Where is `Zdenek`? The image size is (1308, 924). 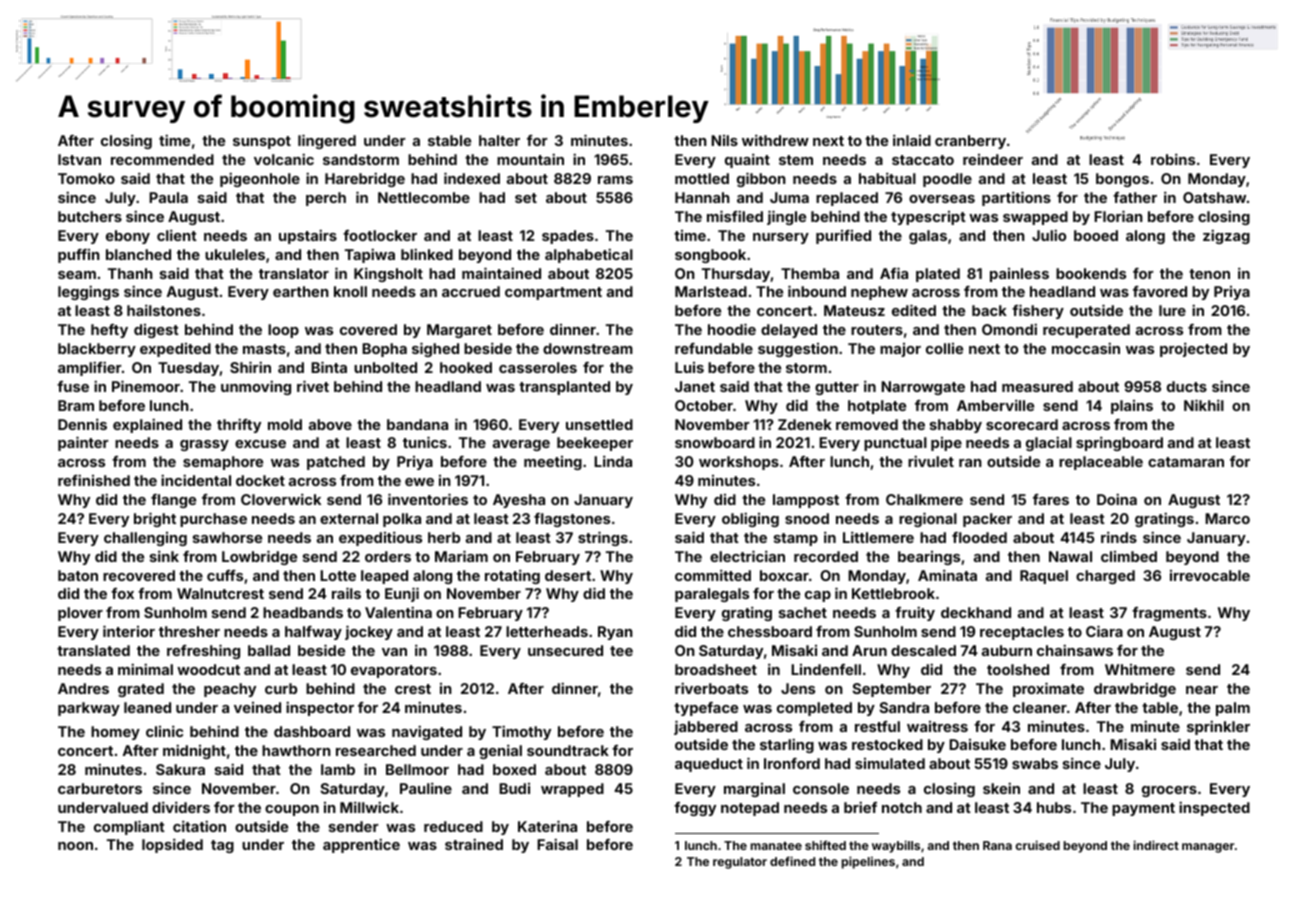
Zdenek is located at coordinates (805, 424).
